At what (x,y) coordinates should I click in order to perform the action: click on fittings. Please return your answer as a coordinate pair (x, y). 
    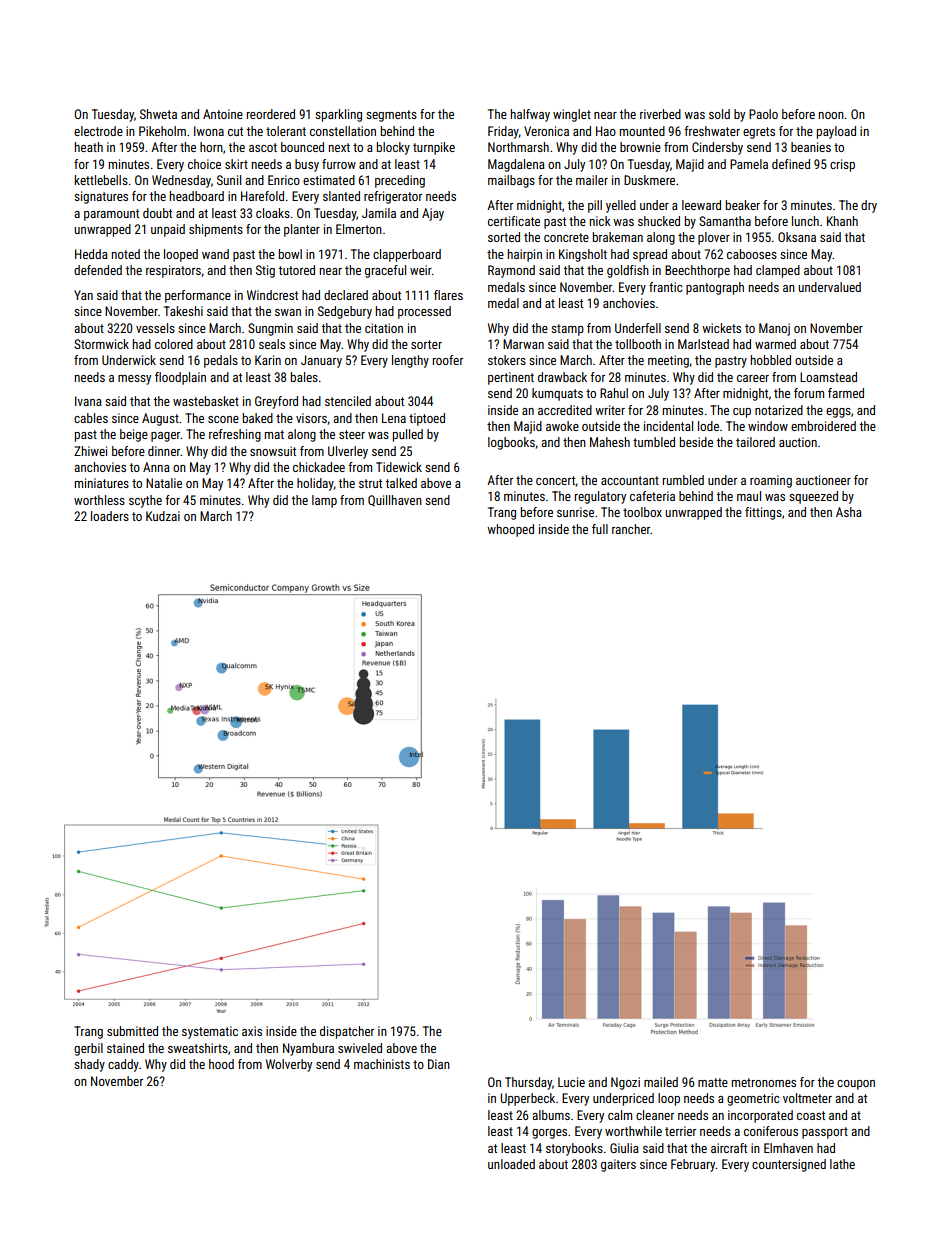
    Looking at the image, I should click on (763, 513).
